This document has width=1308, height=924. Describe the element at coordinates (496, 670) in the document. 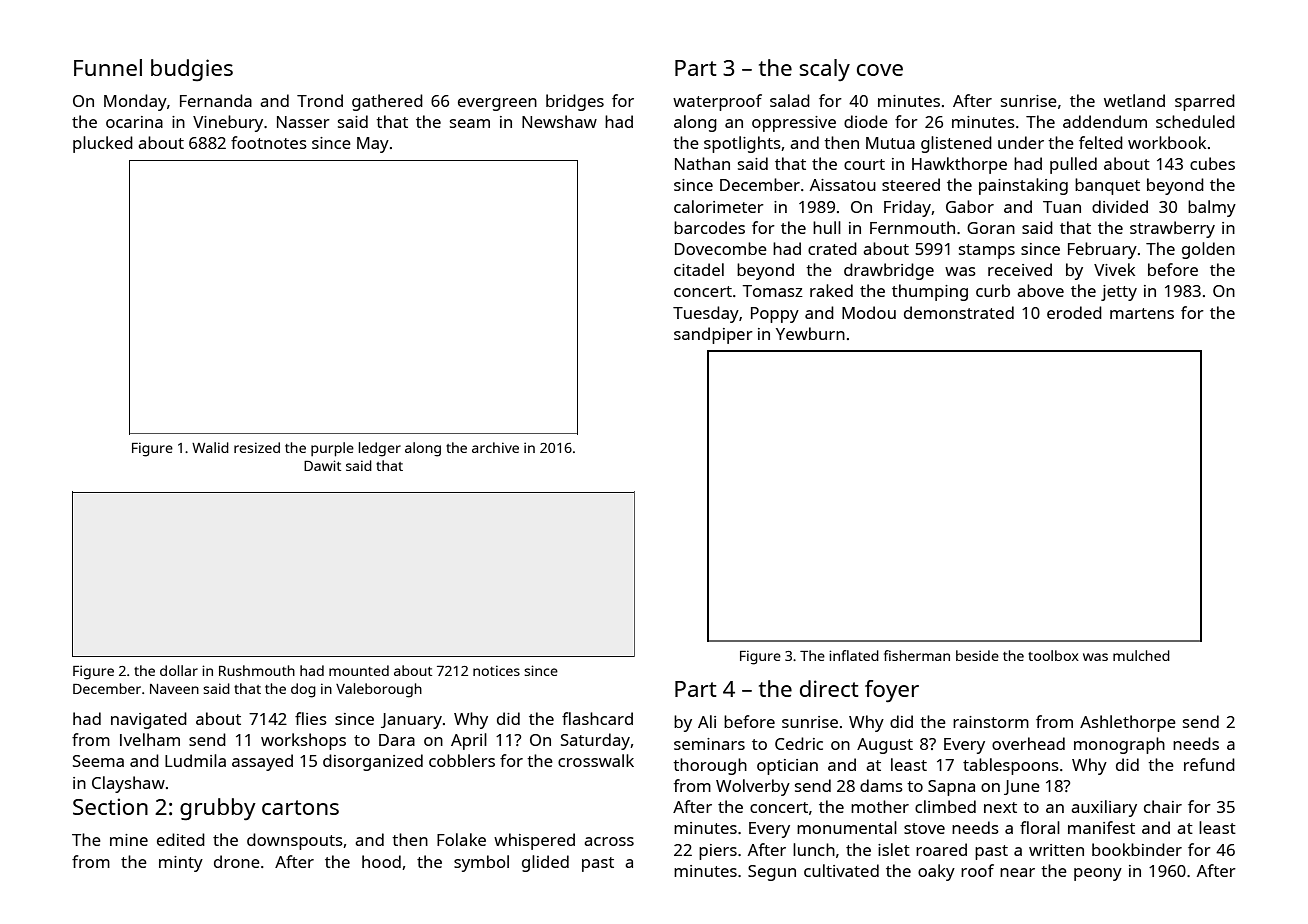

I see `notices` at that location.
